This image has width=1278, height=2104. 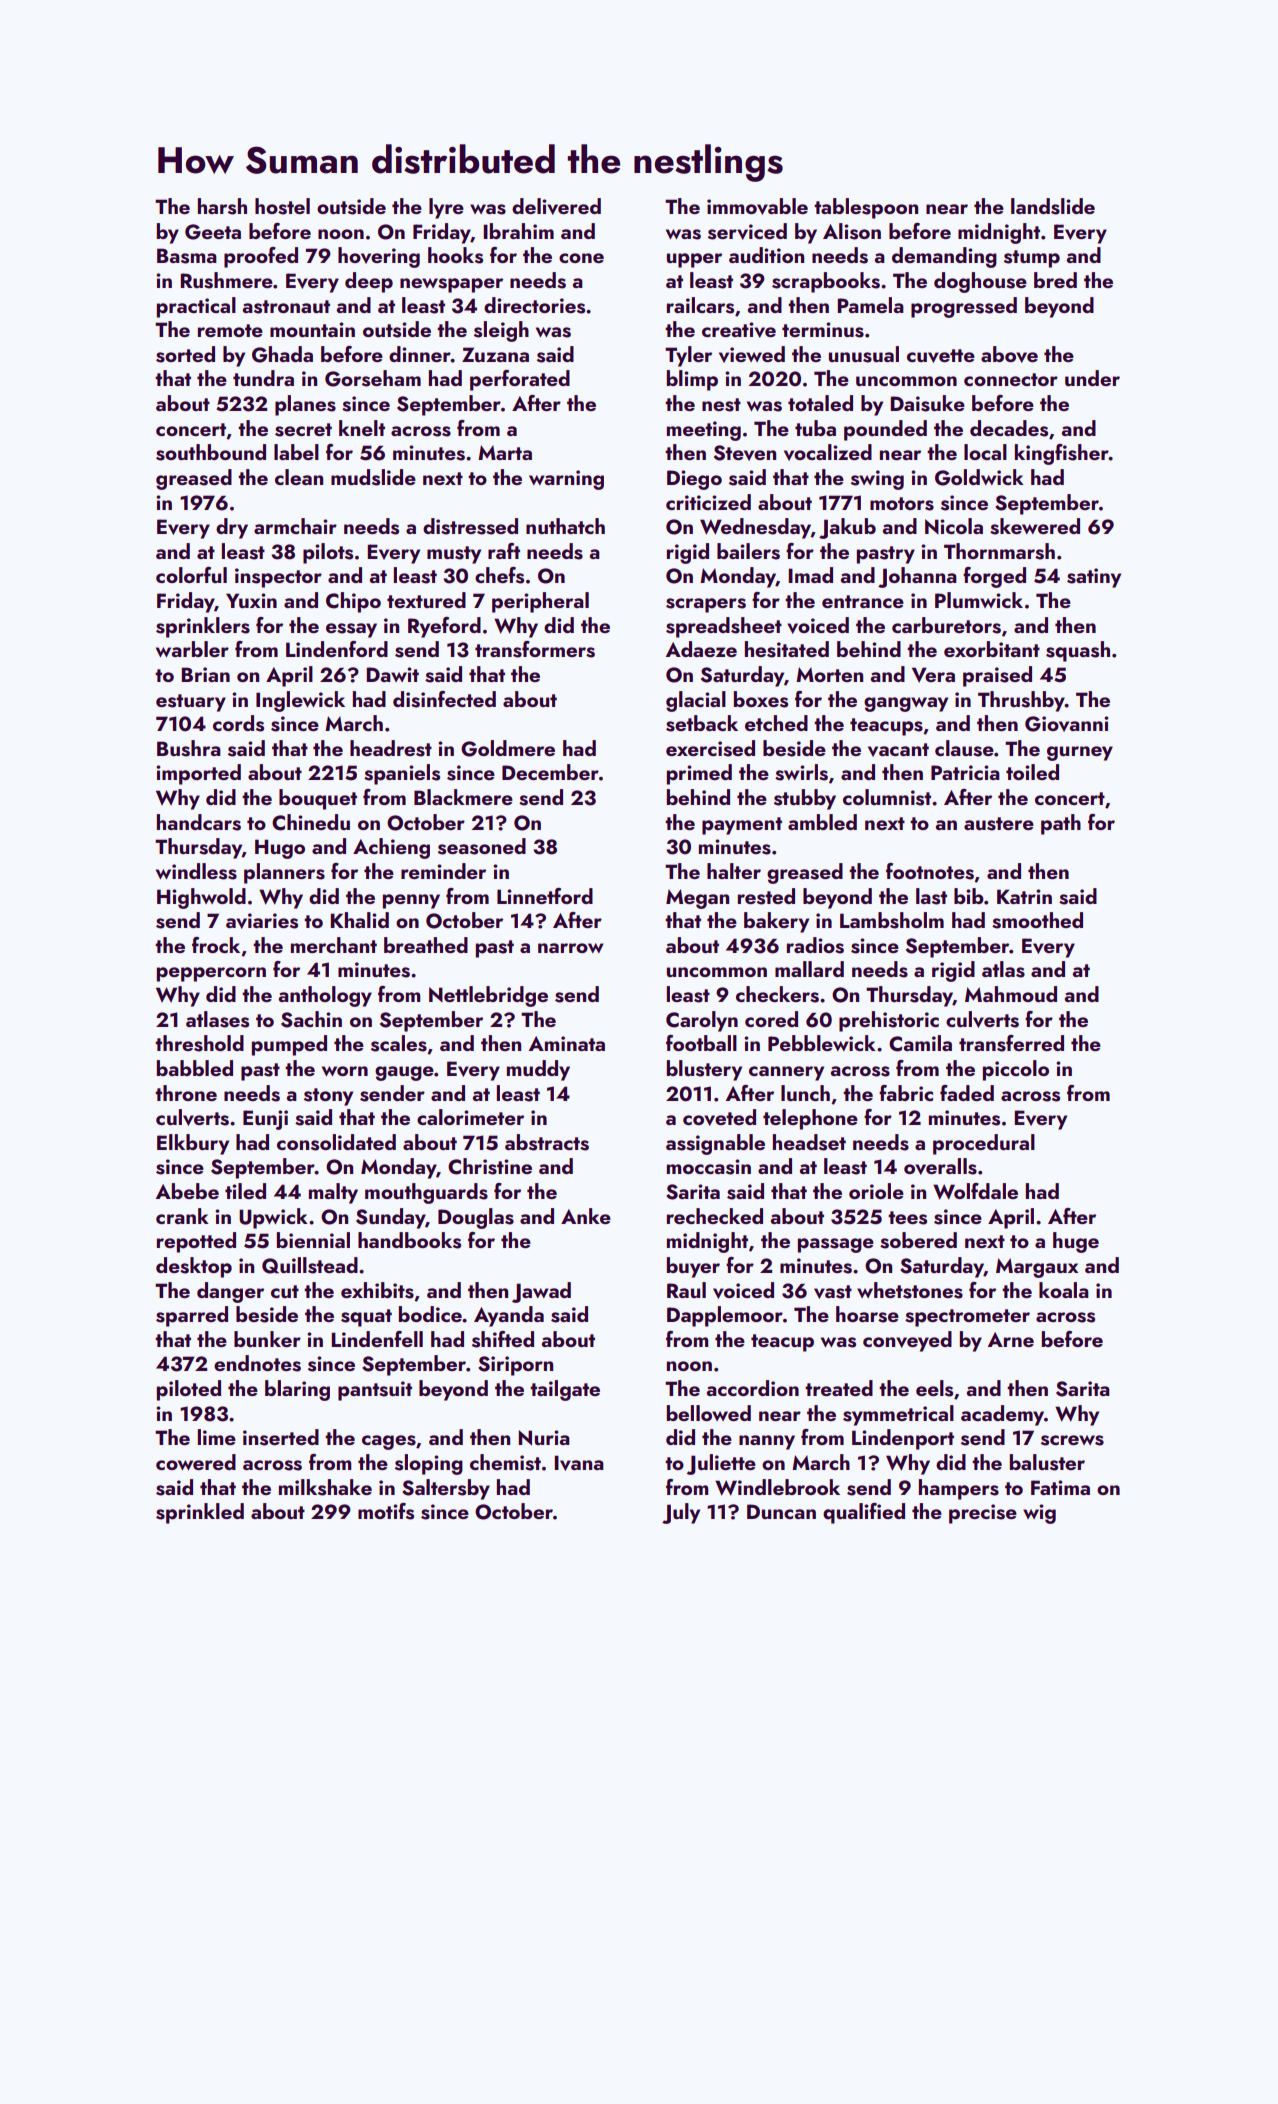 What do you see at coordinates (538, 1070) in the image?
I see `muddy` at bounding box center [538, 1070].
